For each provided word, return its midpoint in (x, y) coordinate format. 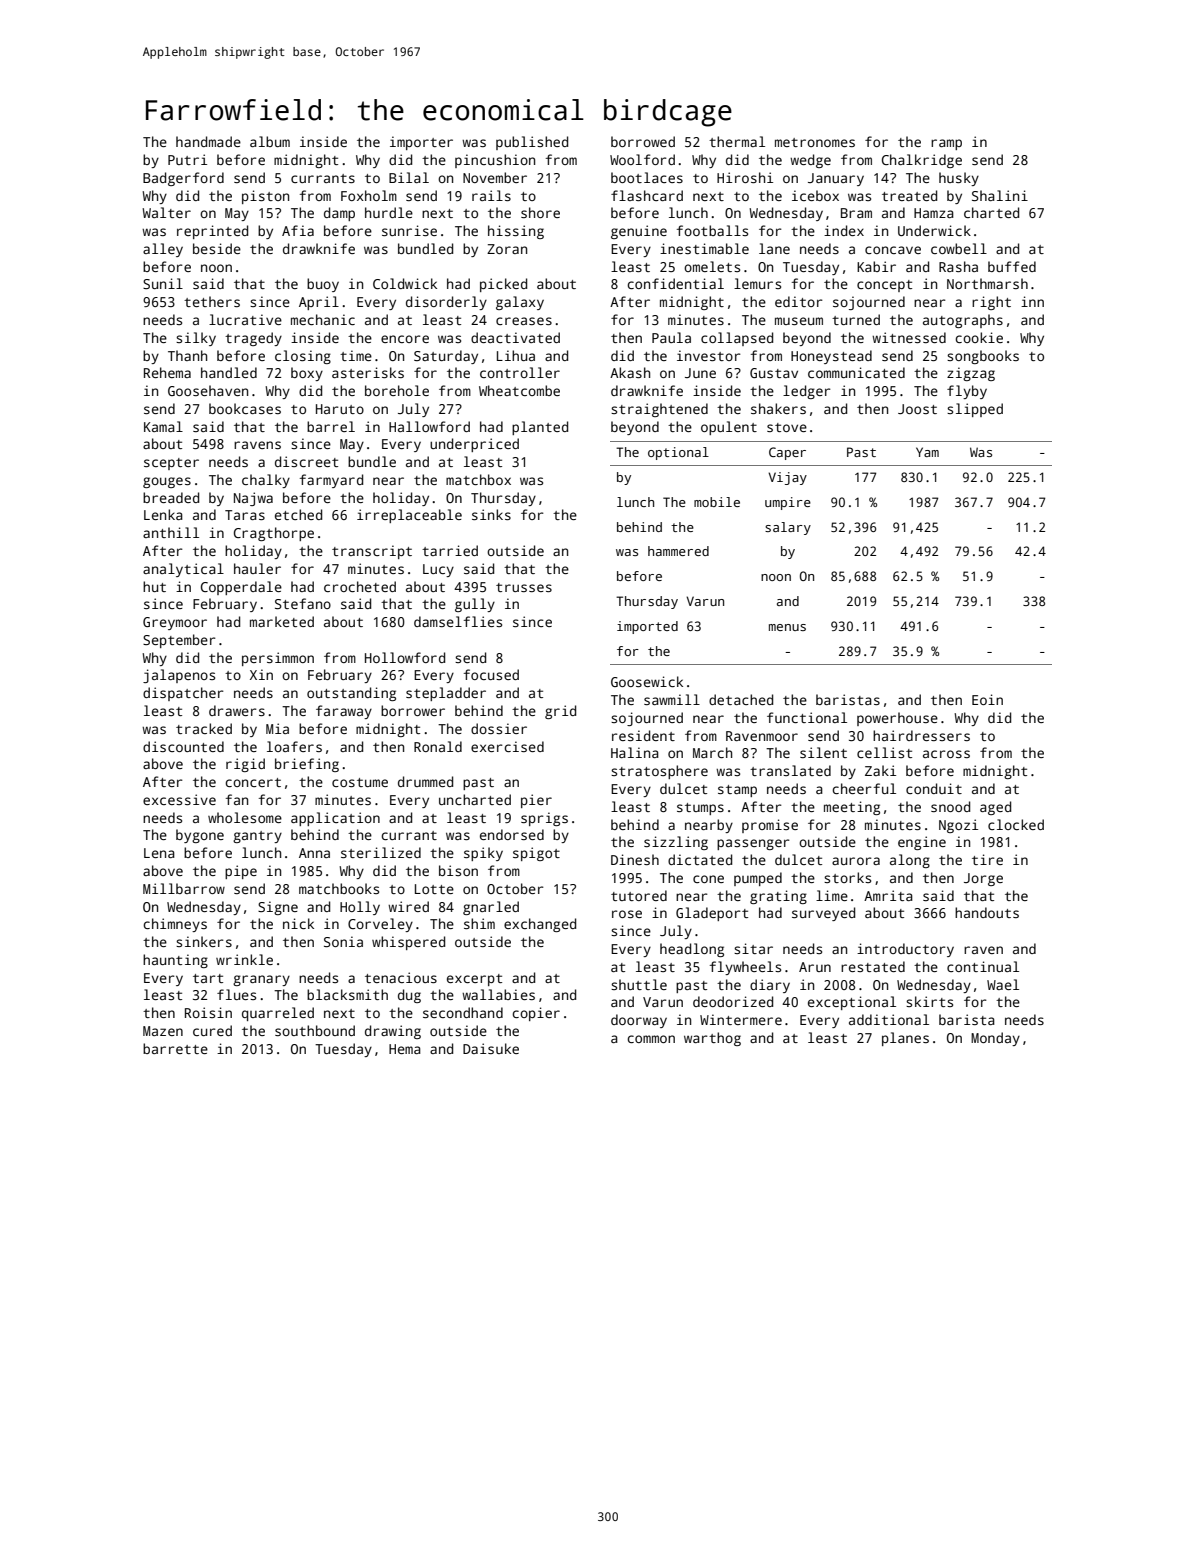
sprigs (544, 819)
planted (540, 428)
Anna (314, 853)
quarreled (278, 1014)
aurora (856, 861)
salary (788, 528)
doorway (639, 1021)
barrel (331, 426)
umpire (788, 503)
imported (647, 627)
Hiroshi (745, 177)
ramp (946, 144)
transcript (372, 552)
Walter (166, 212)
